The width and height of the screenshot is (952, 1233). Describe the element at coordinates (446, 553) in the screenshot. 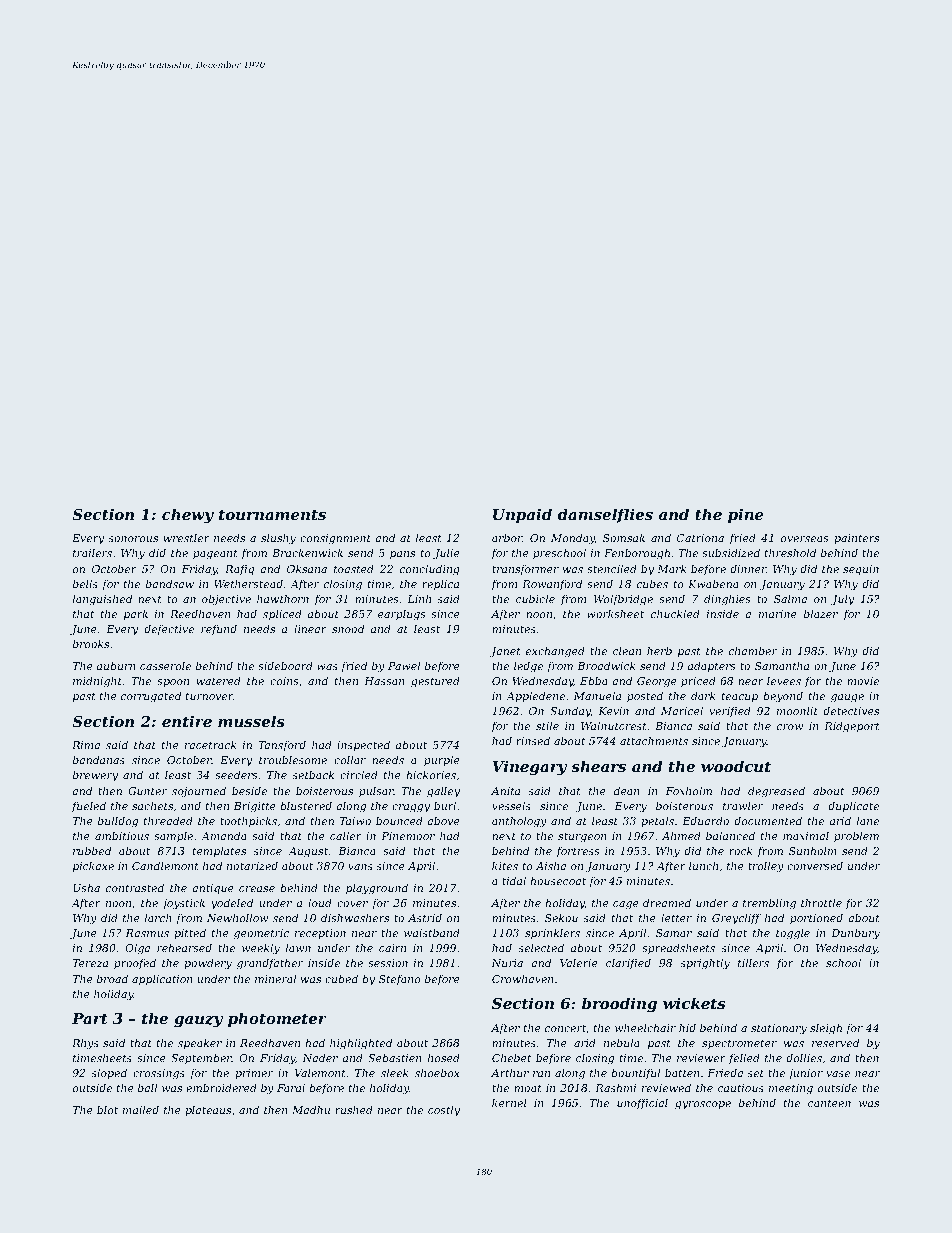

I see `Julie` at that location.
